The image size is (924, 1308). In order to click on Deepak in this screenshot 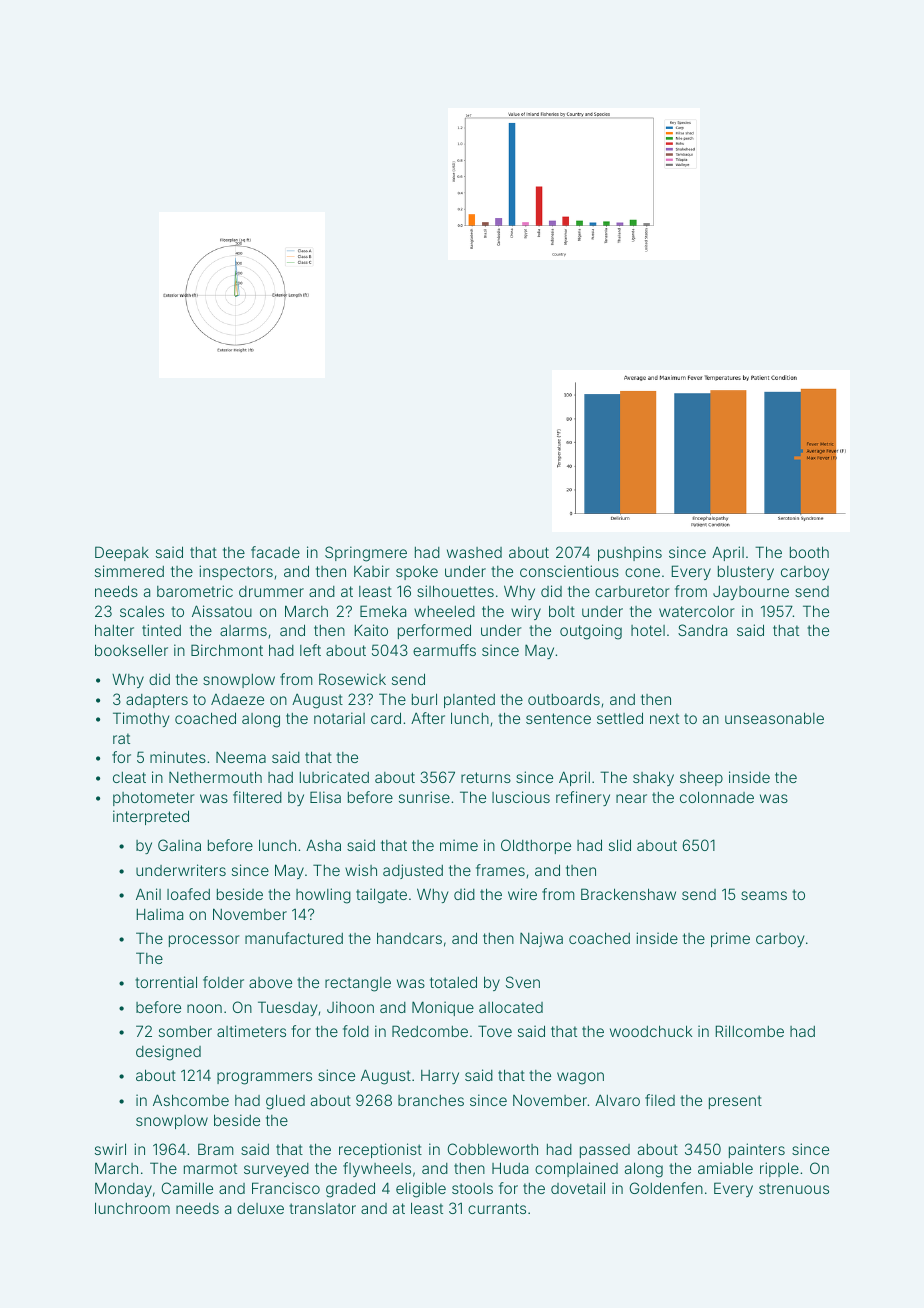, I will do `click(122, 553)`.
